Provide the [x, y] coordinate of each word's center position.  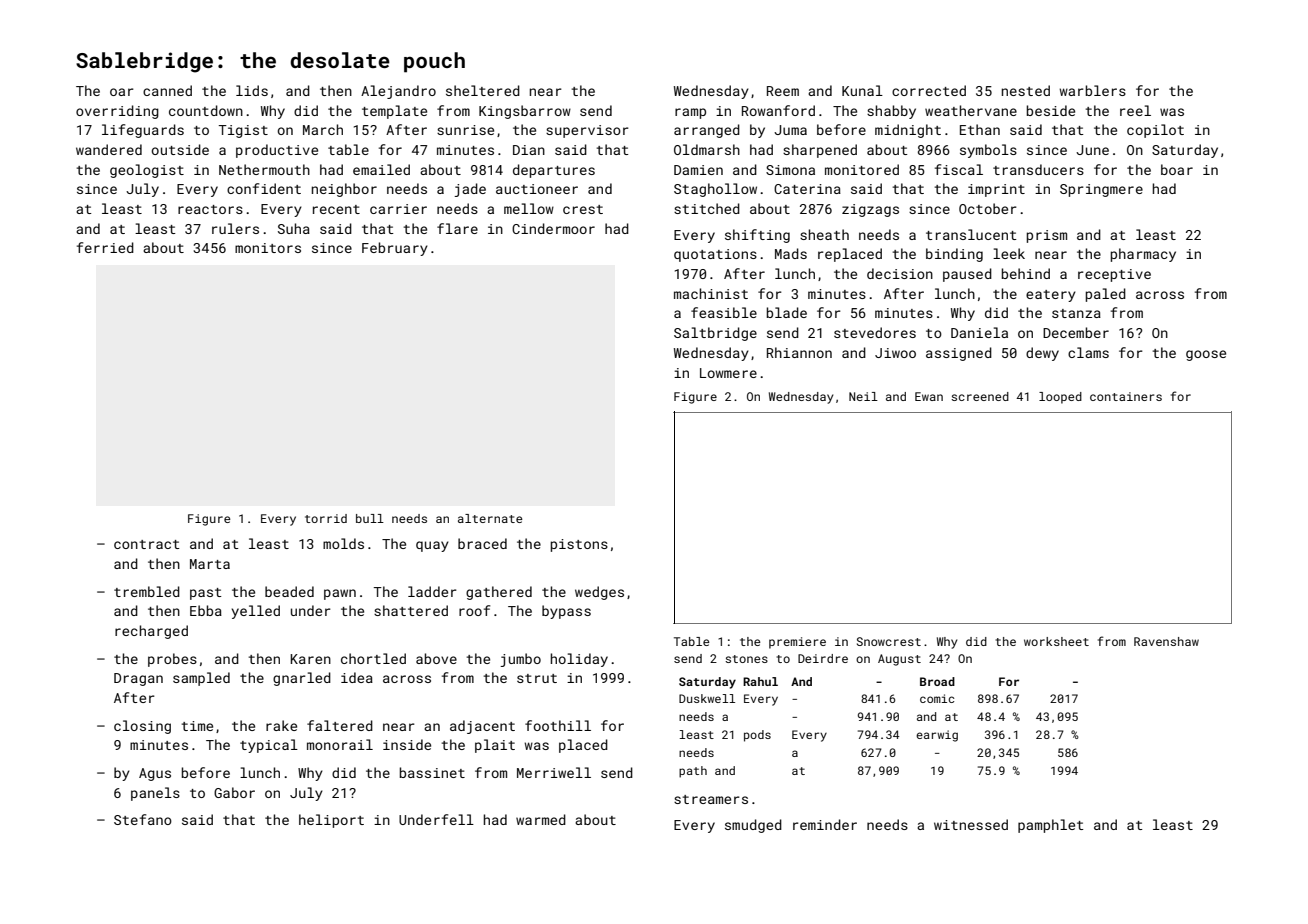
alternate [490, 518]
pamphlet [1050, 826]
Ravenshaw [1166, 641]
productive [277, 151]
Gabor [234, 792]
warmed [541, 819]
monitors [268, 248]
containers [1126, 396]
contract [146, 544]
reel [1135, 110]
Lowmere [728, 373]
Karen [310, 659]
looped [1060, 398]
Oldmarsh [707, 149]
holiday [579, 660]
